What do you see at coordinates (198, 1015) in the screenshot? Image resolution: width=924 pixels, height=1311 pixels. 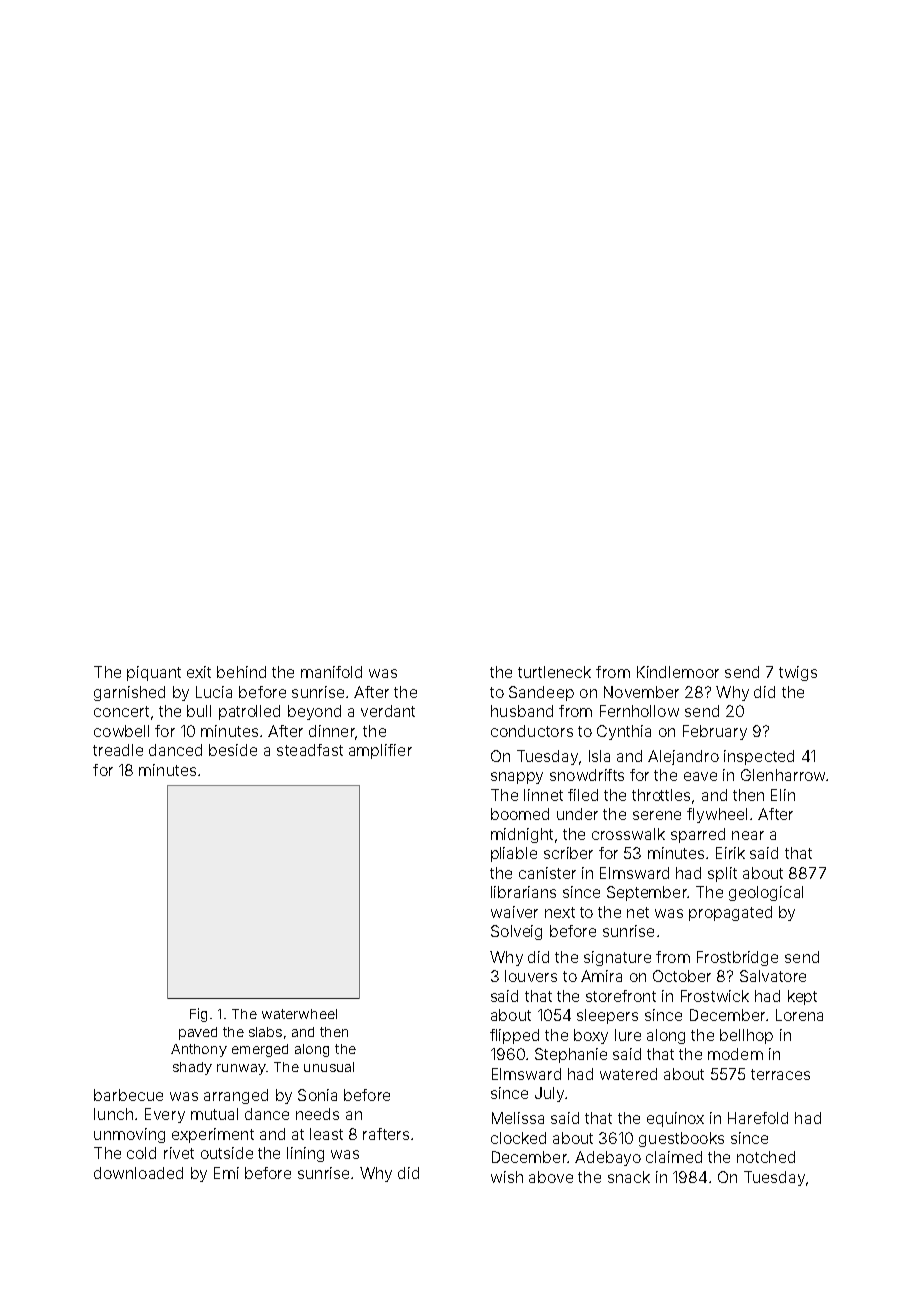 I see `Fig` at bounding box center [198, 1015].
